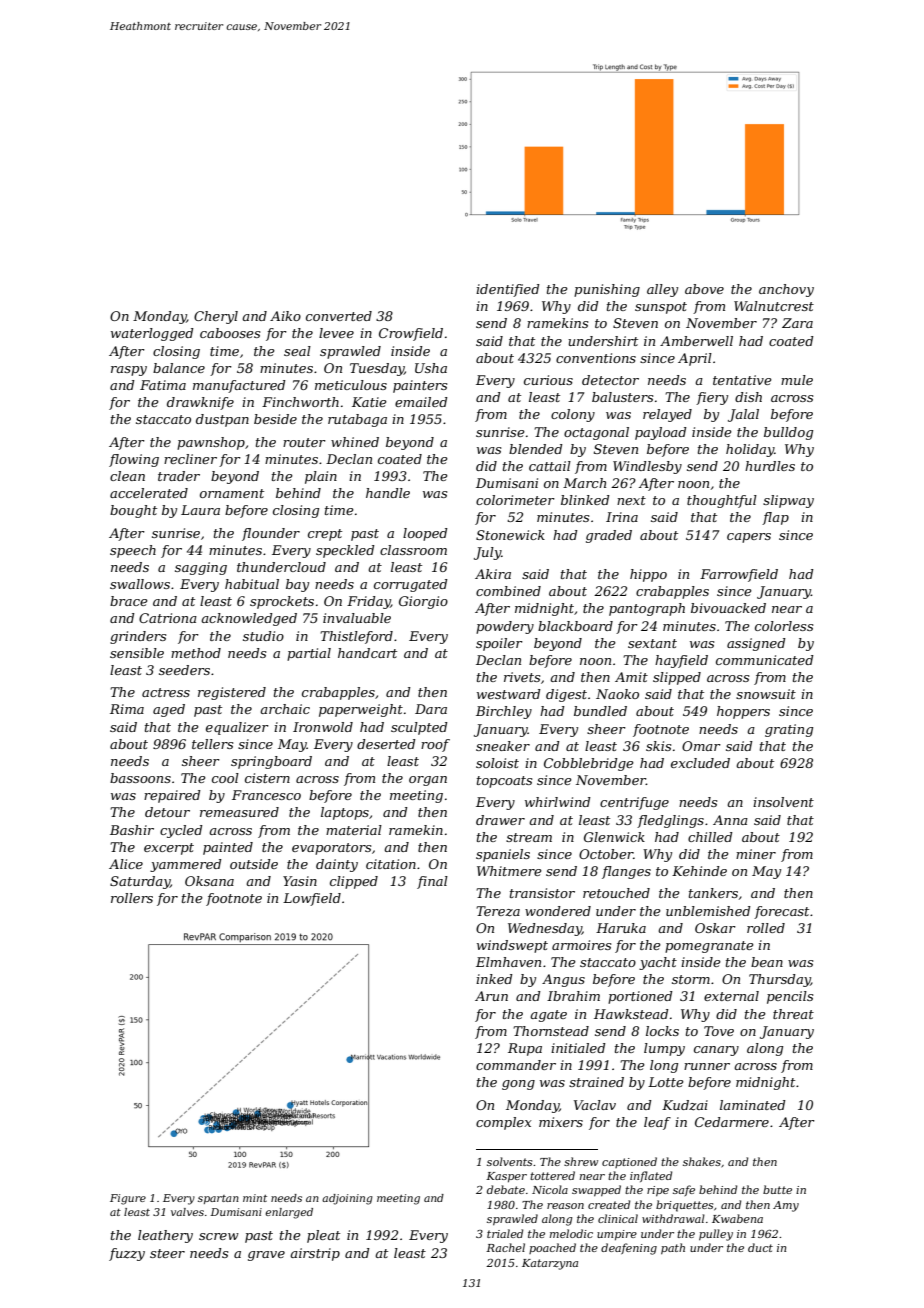 This page has width=924, height=1308. What do you see at coordinates (285, 316) in the page?
I see `Aiko` at bounding box center [285, 316].
